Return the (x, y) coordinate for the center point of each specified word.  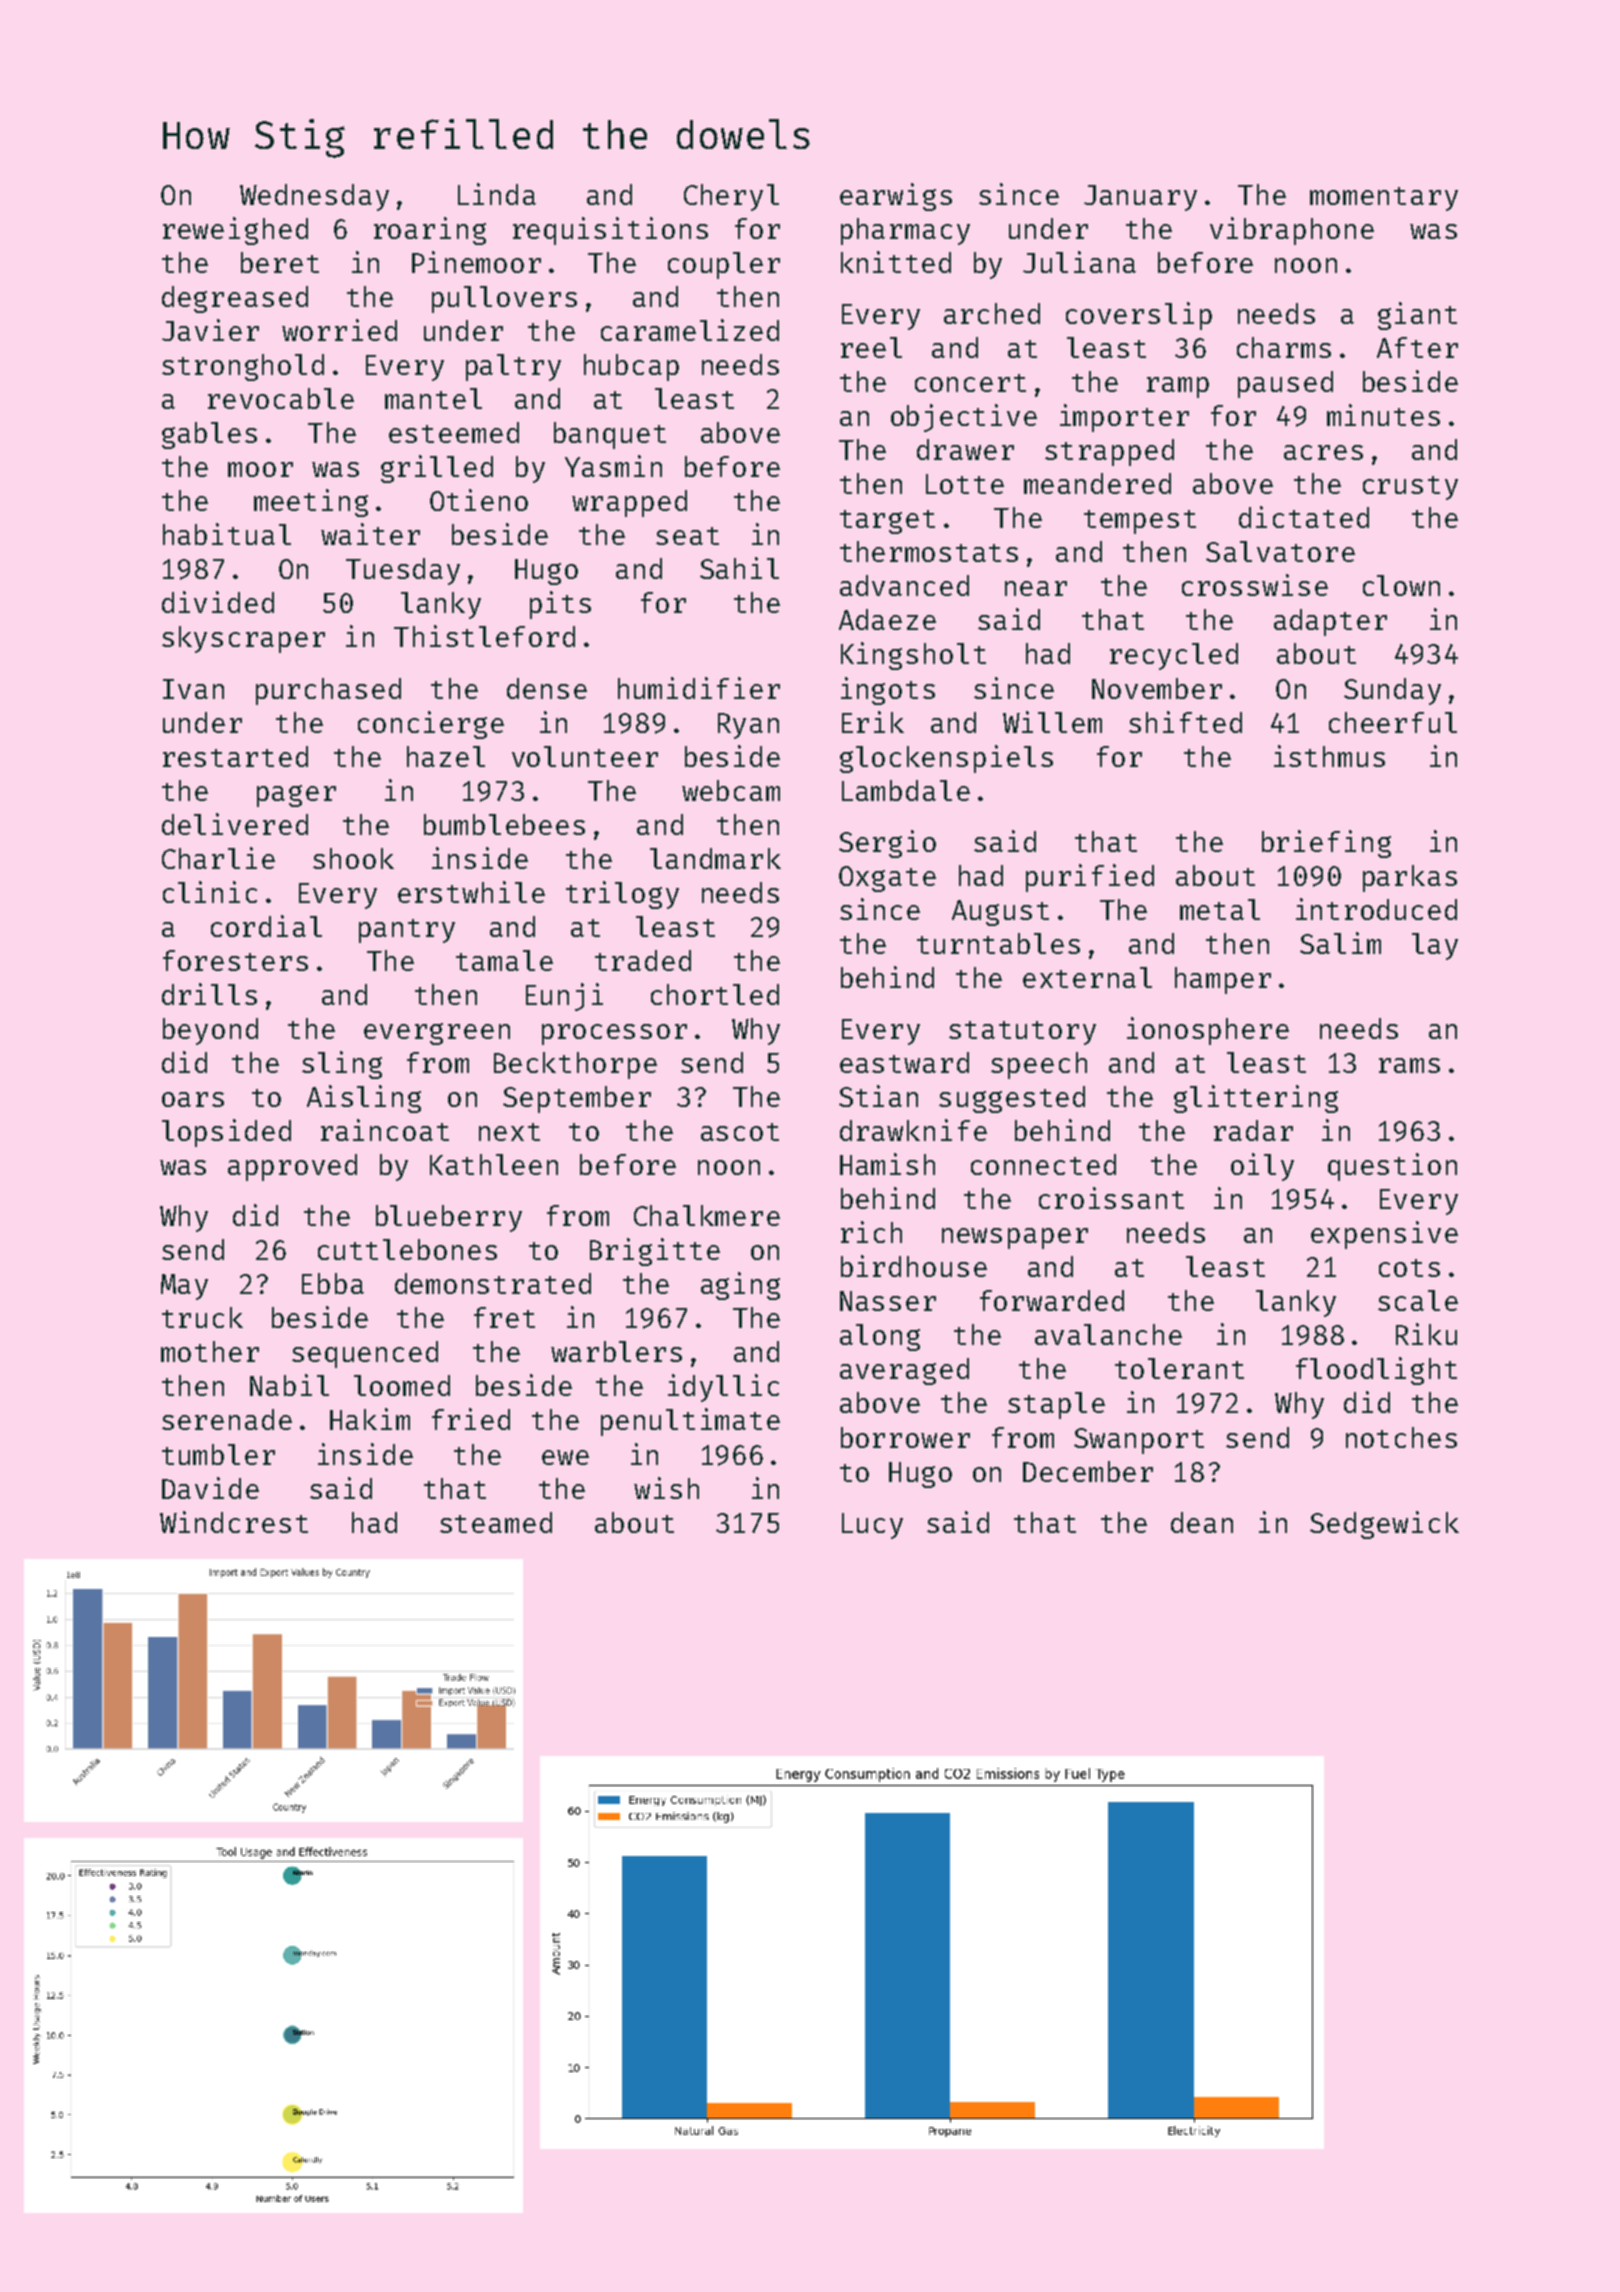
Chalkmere (707, 1215)
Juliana (1079, 262)
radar (1253, 1130)
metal (1220, 909)
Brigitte (655, 1252)
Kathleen (494, 1164)
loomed (402, 1385)
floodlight (1376, 1371)
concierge (431, 725)
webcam (731, 790)
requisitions (610, 231)
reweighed (235, 231)
